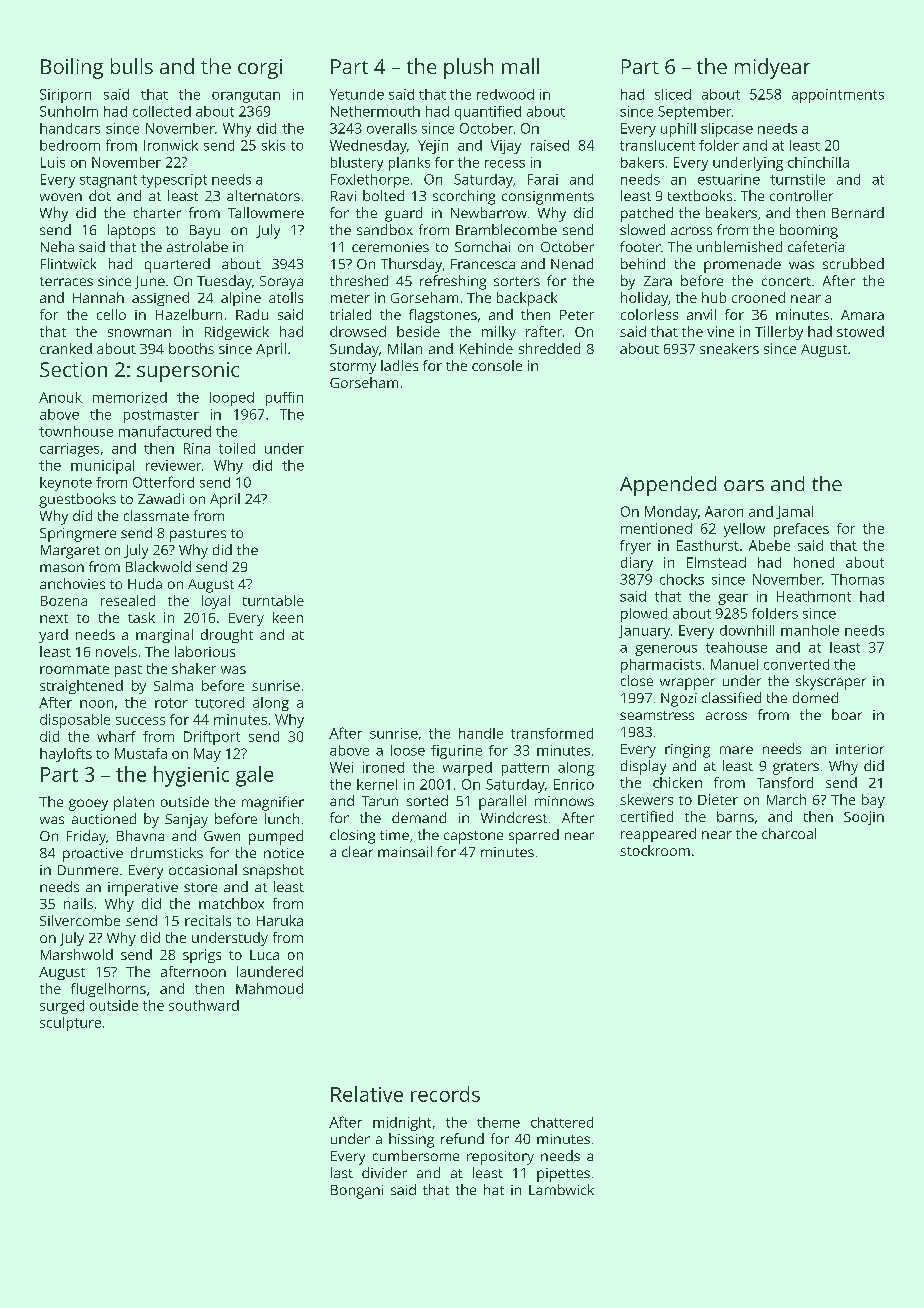 This screenshot has width=924, height=1308. I want to click on planks, so click(409, 164).
